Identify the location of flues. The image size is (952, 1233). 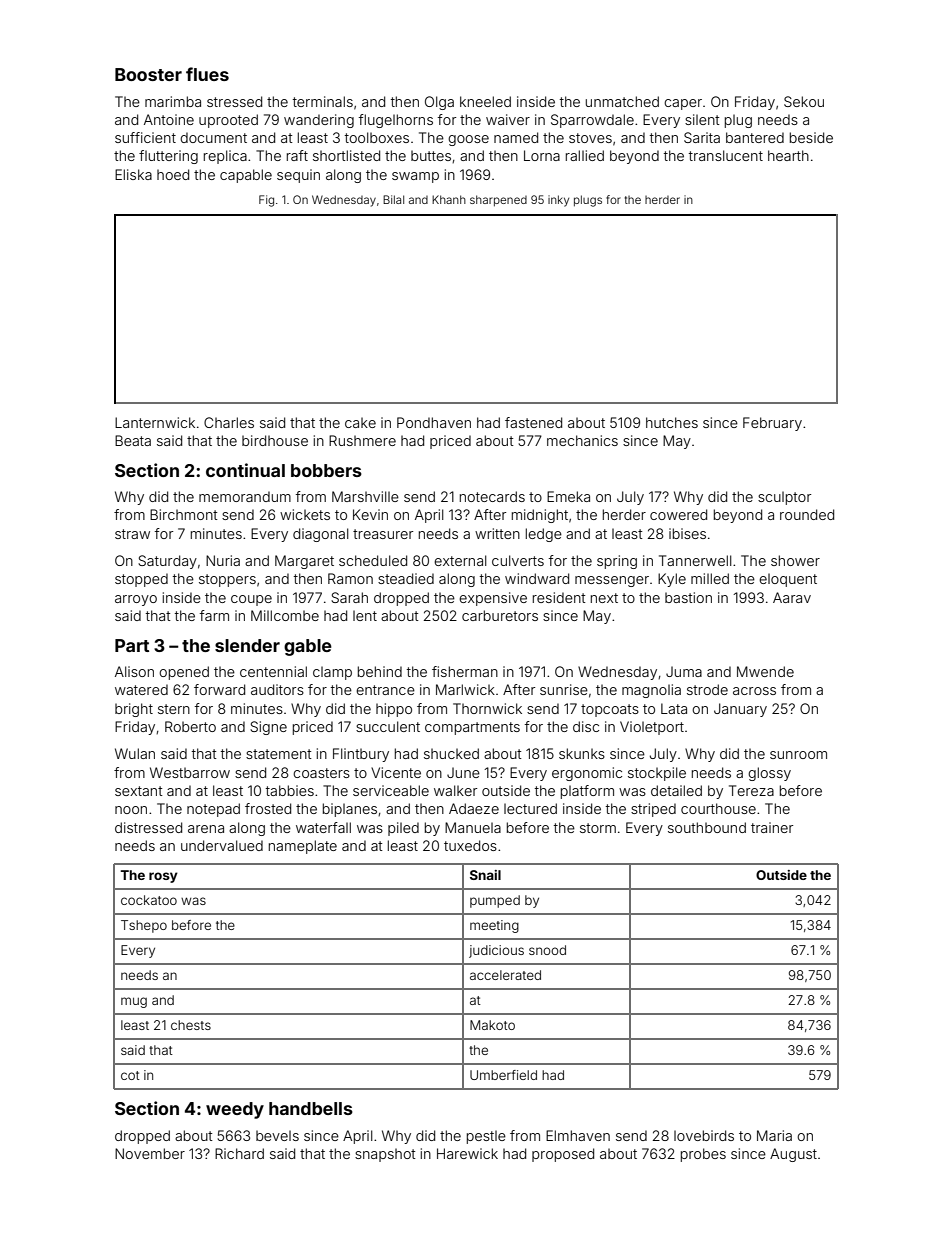
(207, 74).
